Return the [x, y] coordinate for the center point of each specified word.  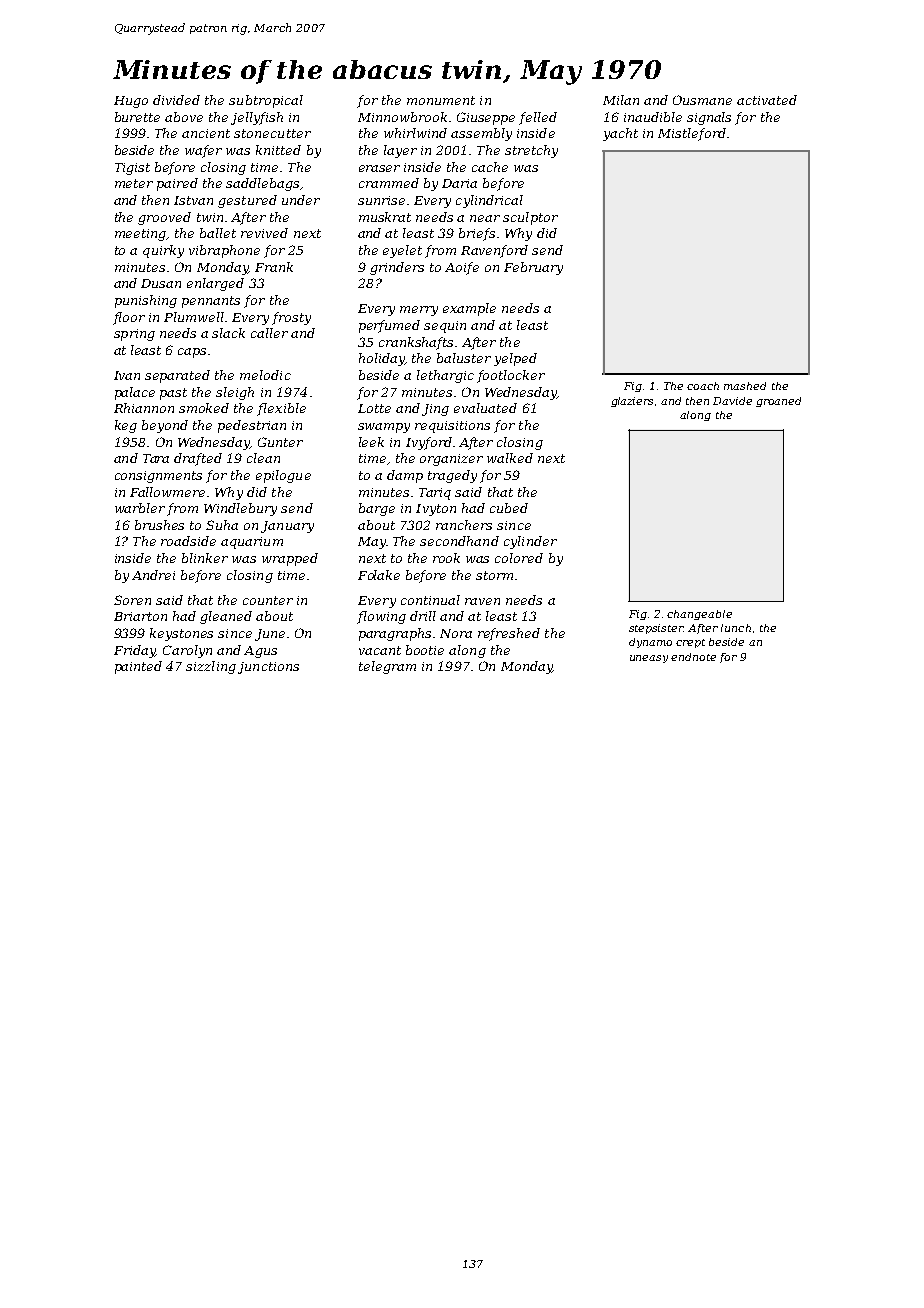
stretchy [531, 151]
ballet [218, 233]
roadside [188, 541]
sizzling [211, 667]
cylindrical [489, 201]
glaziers [632, 402]
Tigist [132, 169]
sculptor [530, 218]
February [533, 268]
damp [405, 476]
